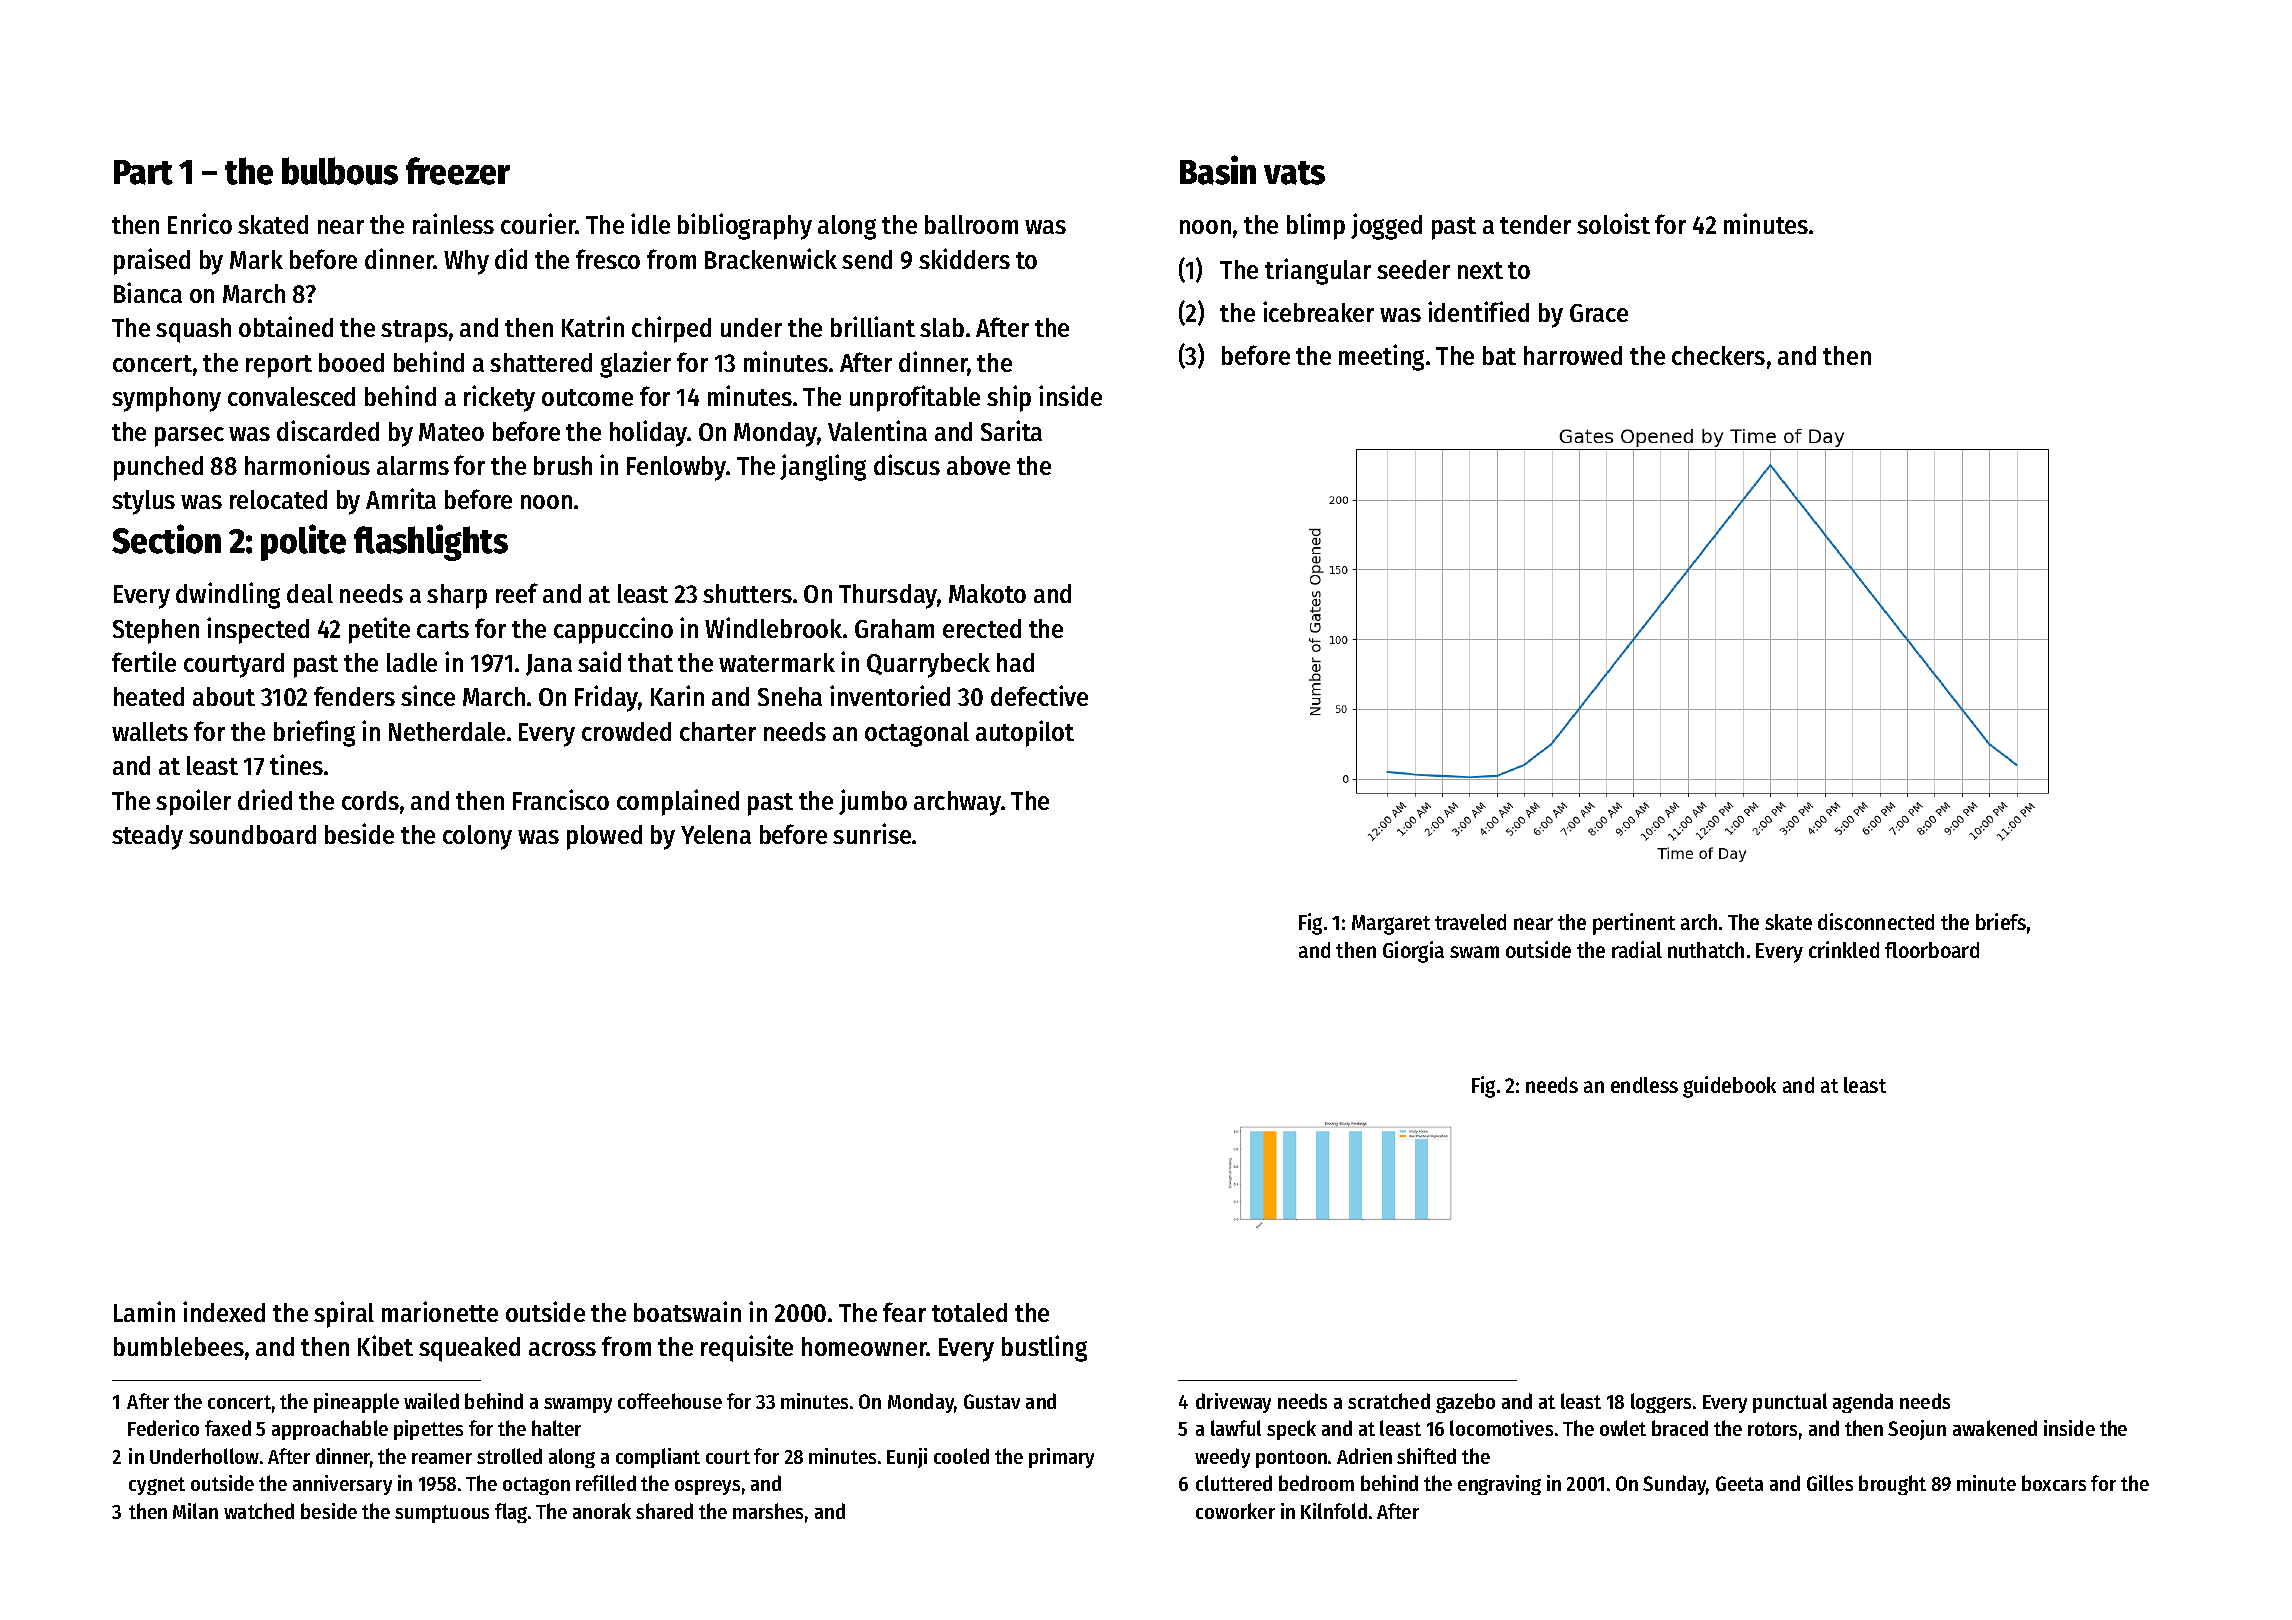 This screenshot has width=2292, height=1620. I want to click on Basin, so click(1218, 170).
